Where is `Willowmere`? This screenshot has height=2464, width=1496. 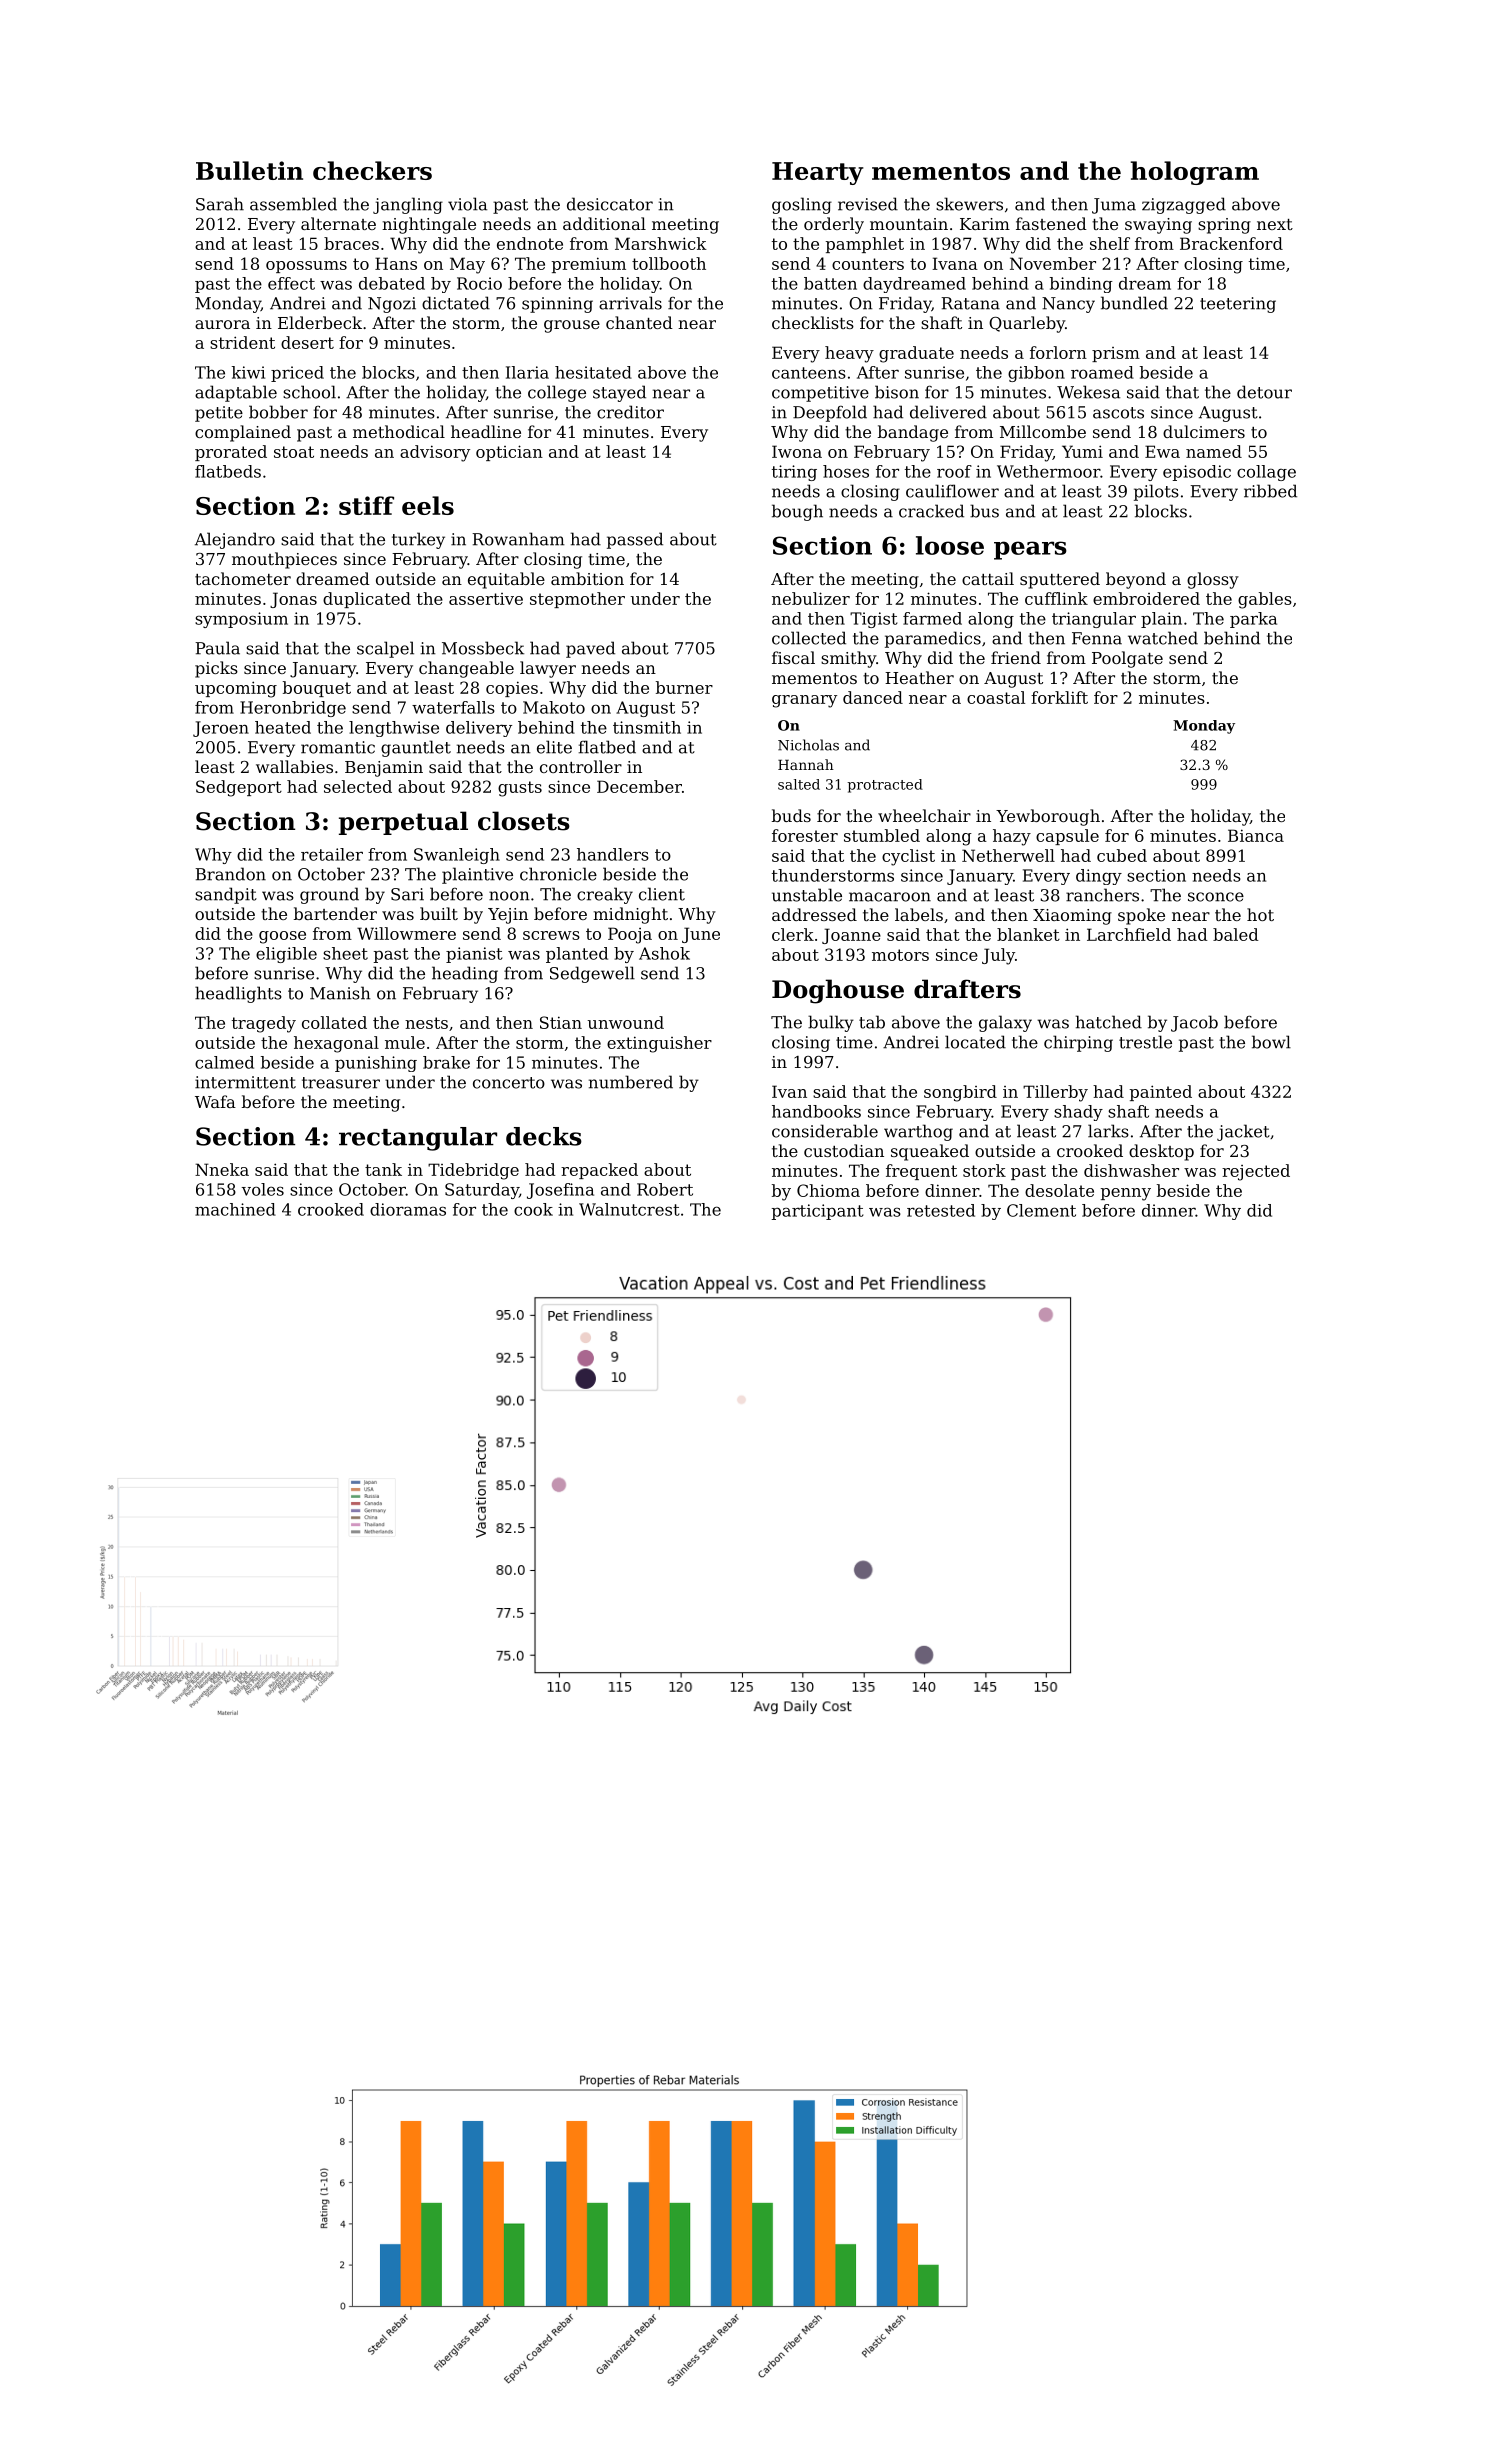
Willowmere is located at coordinates (406, 933).
